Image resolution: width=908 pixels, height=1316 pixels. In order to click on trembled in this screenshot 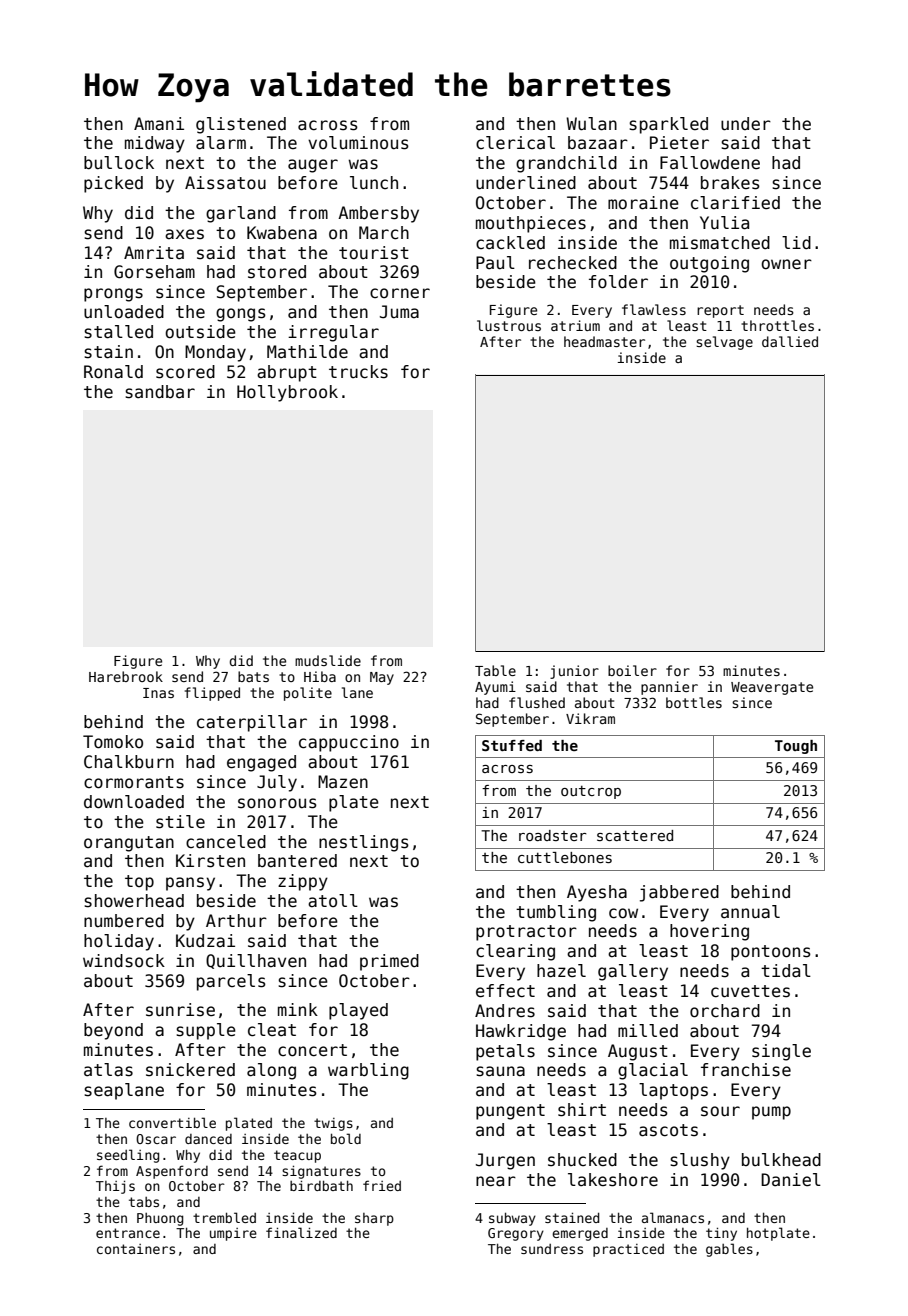, I will do `click(224, 1217)`.
